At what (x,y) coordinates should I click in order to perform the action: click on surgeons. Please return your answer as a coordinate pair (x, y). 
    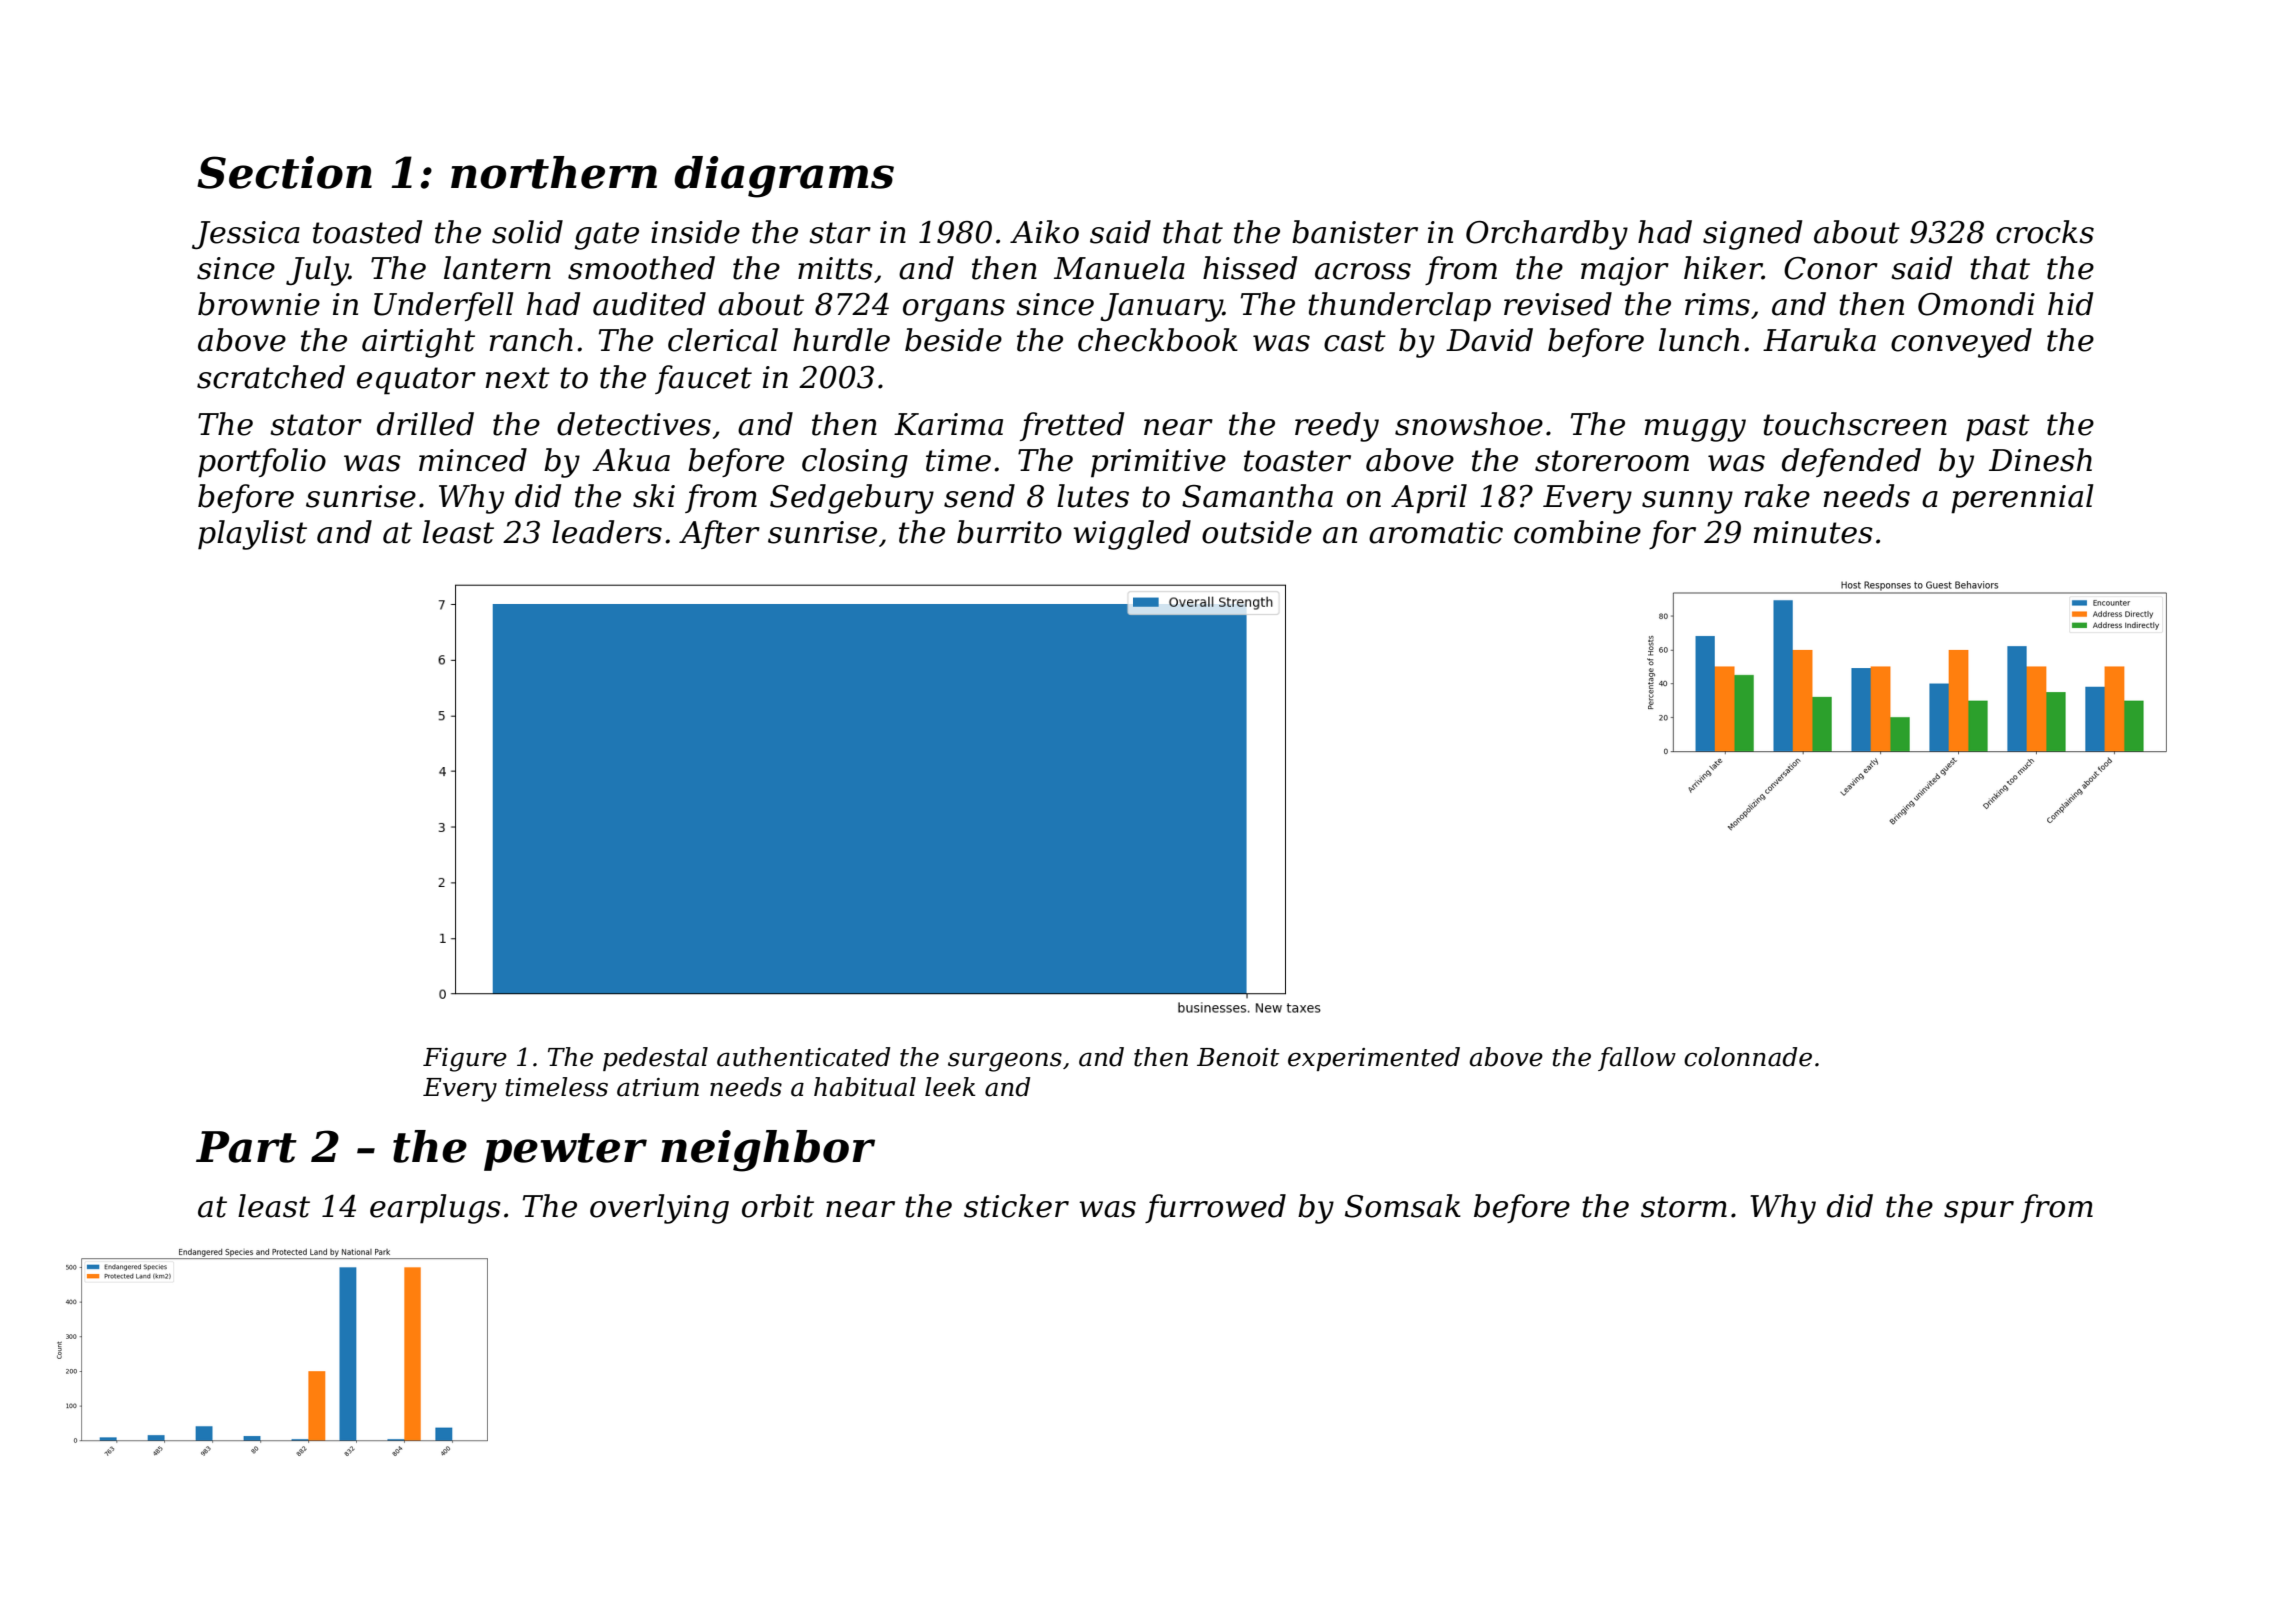
    Looking at the image, I should click on (1005, 1062).
